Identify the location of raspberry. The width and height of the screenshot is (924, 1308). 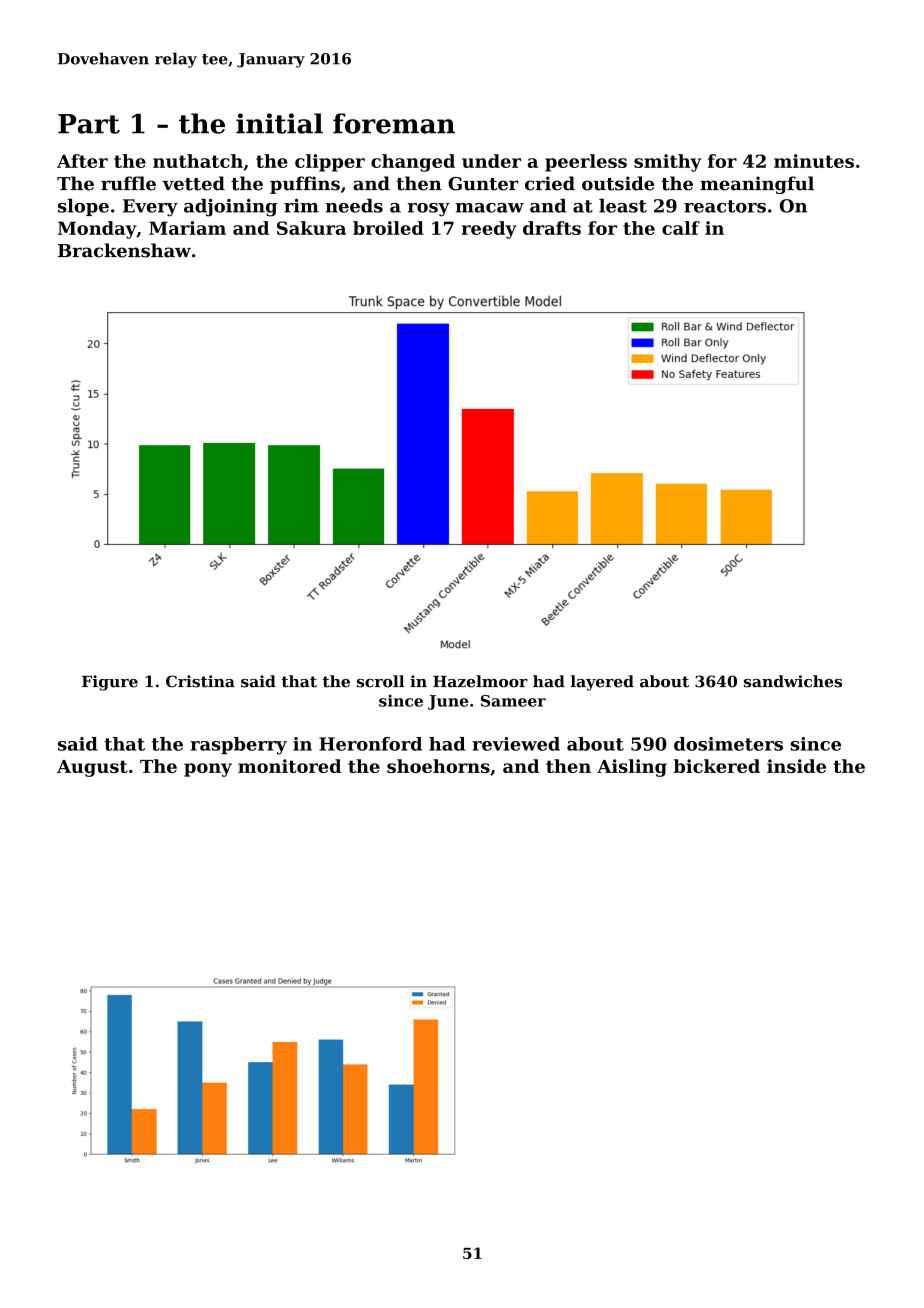
(238, 746).
